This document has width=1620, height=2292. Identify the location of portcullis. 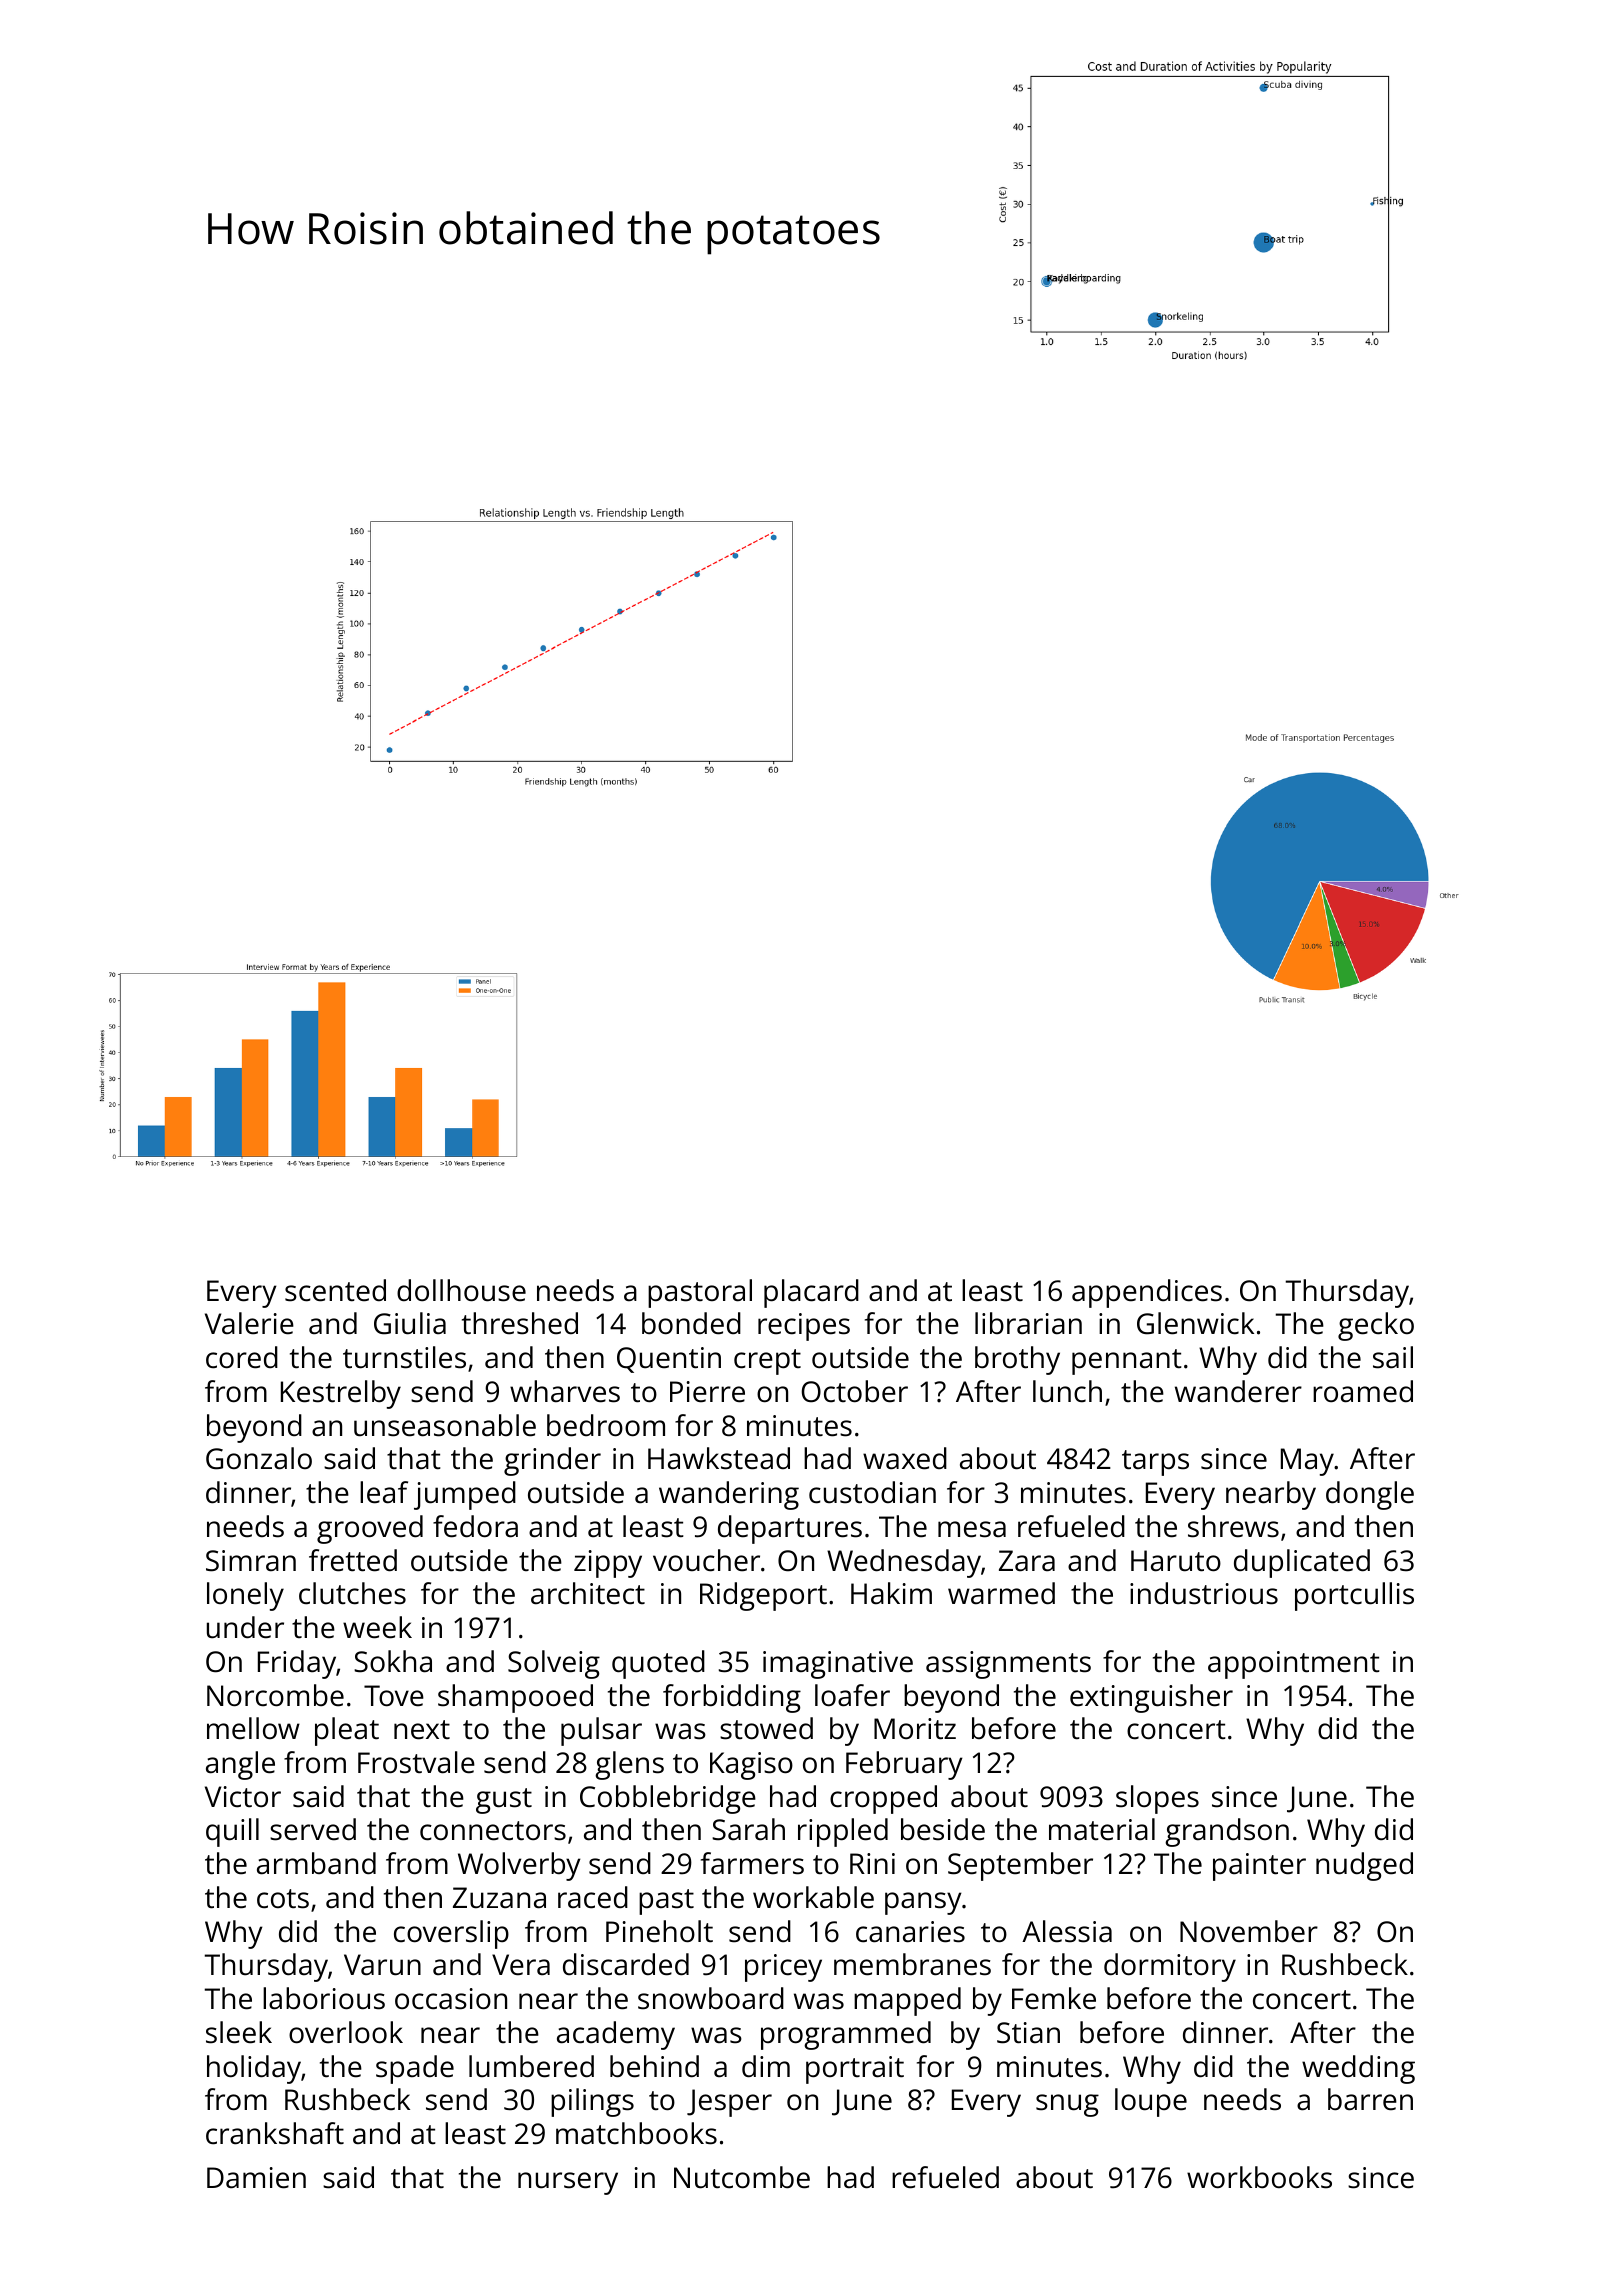
(1354, 1596).
